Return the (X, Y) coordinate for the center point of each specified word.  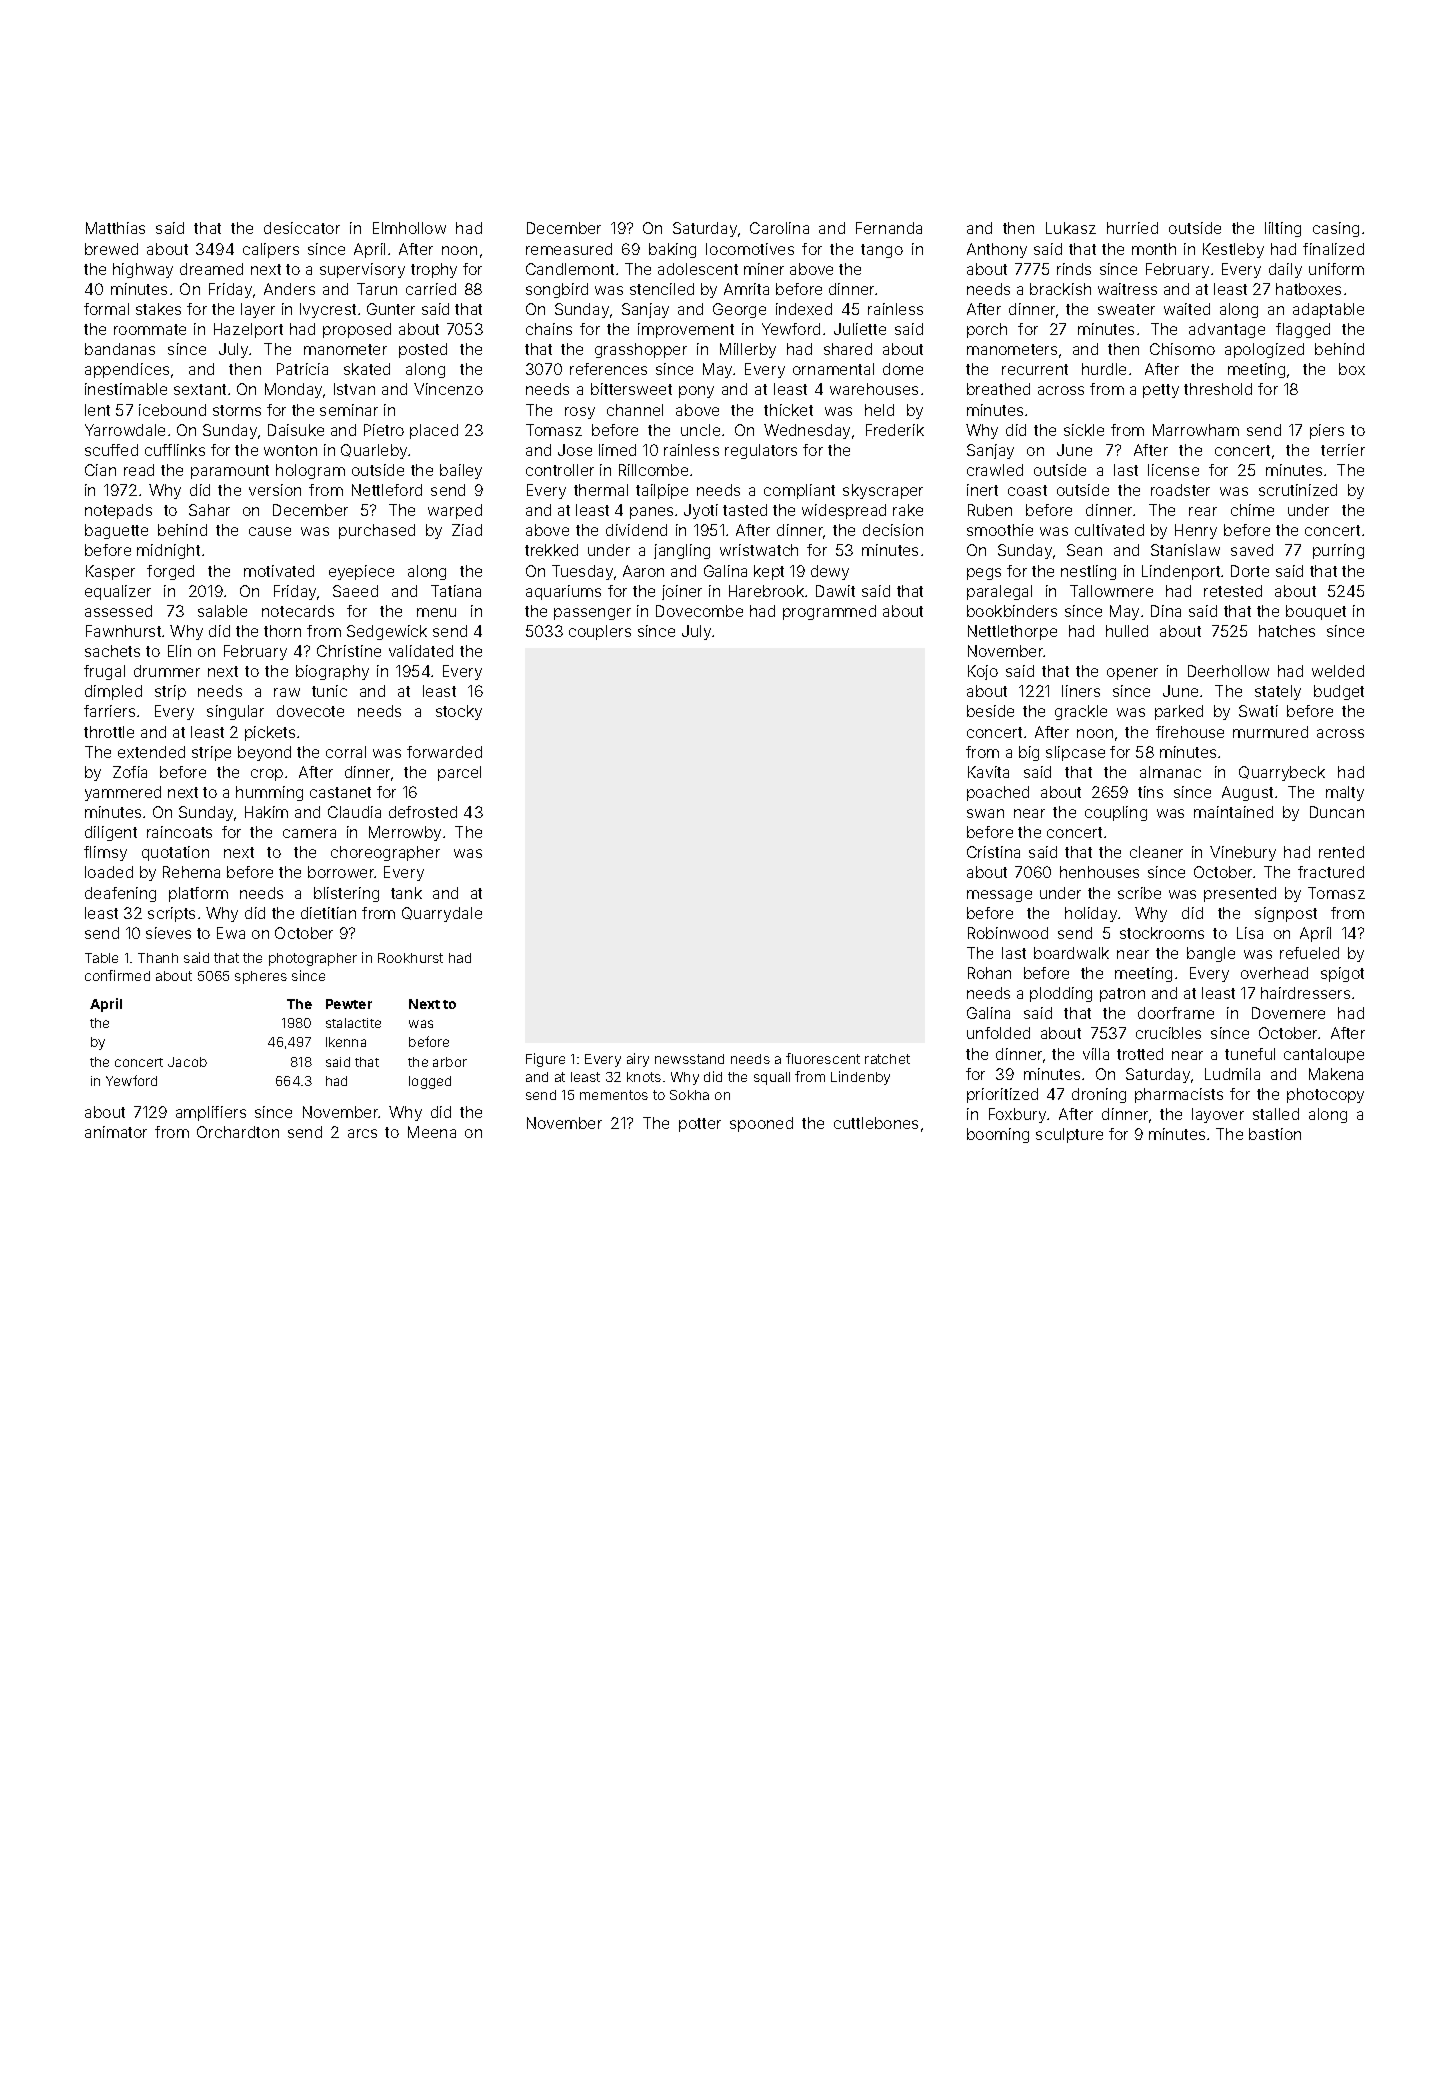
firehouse (1190, 732)
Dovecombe (699, 611)
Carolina (779, 228)
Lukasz (1071, 228)
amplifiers (211, 1113)
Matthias (115, 228)
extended (151, 752)
